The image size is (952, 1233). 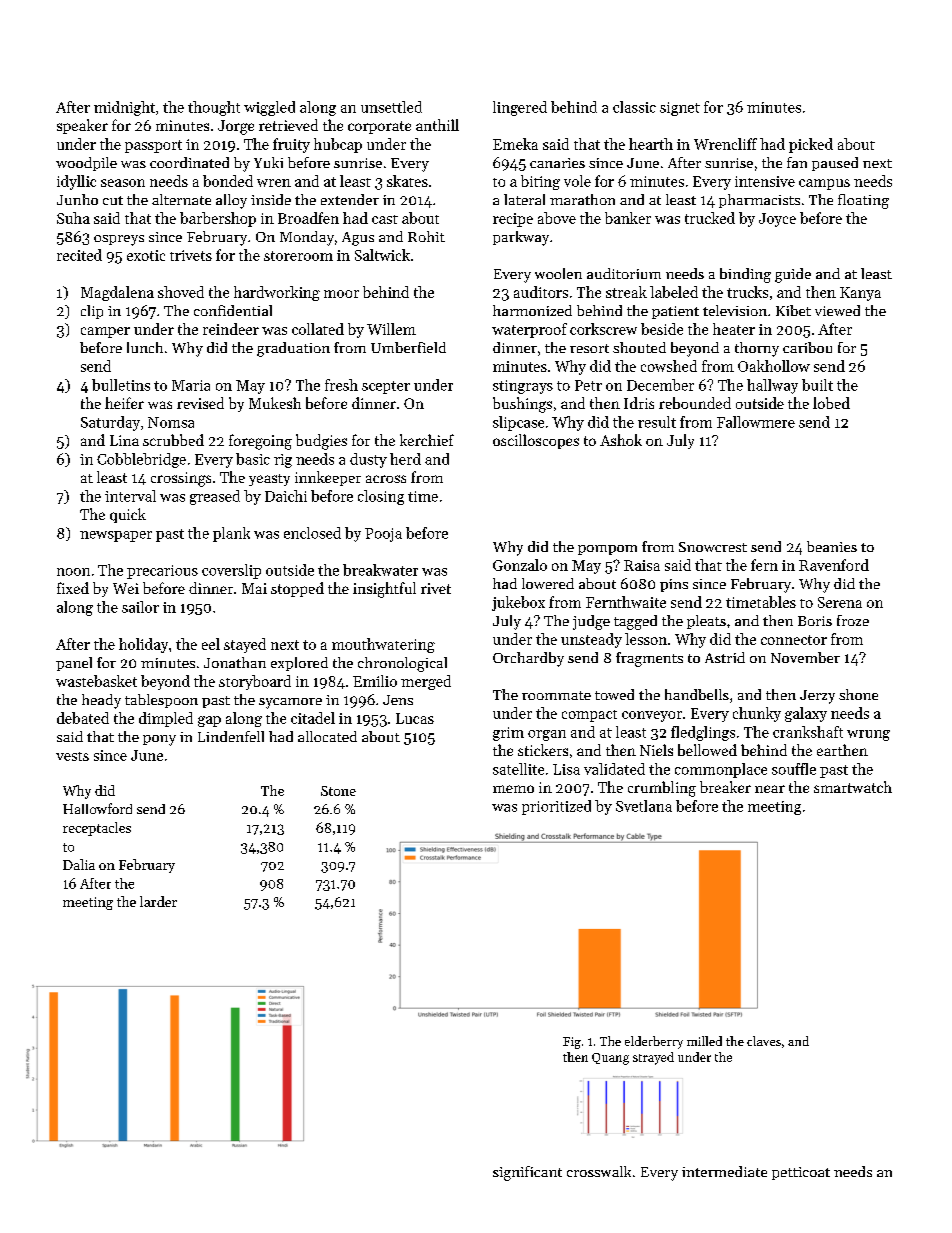 I want to click on scepter, so click(x=386, y=387).
